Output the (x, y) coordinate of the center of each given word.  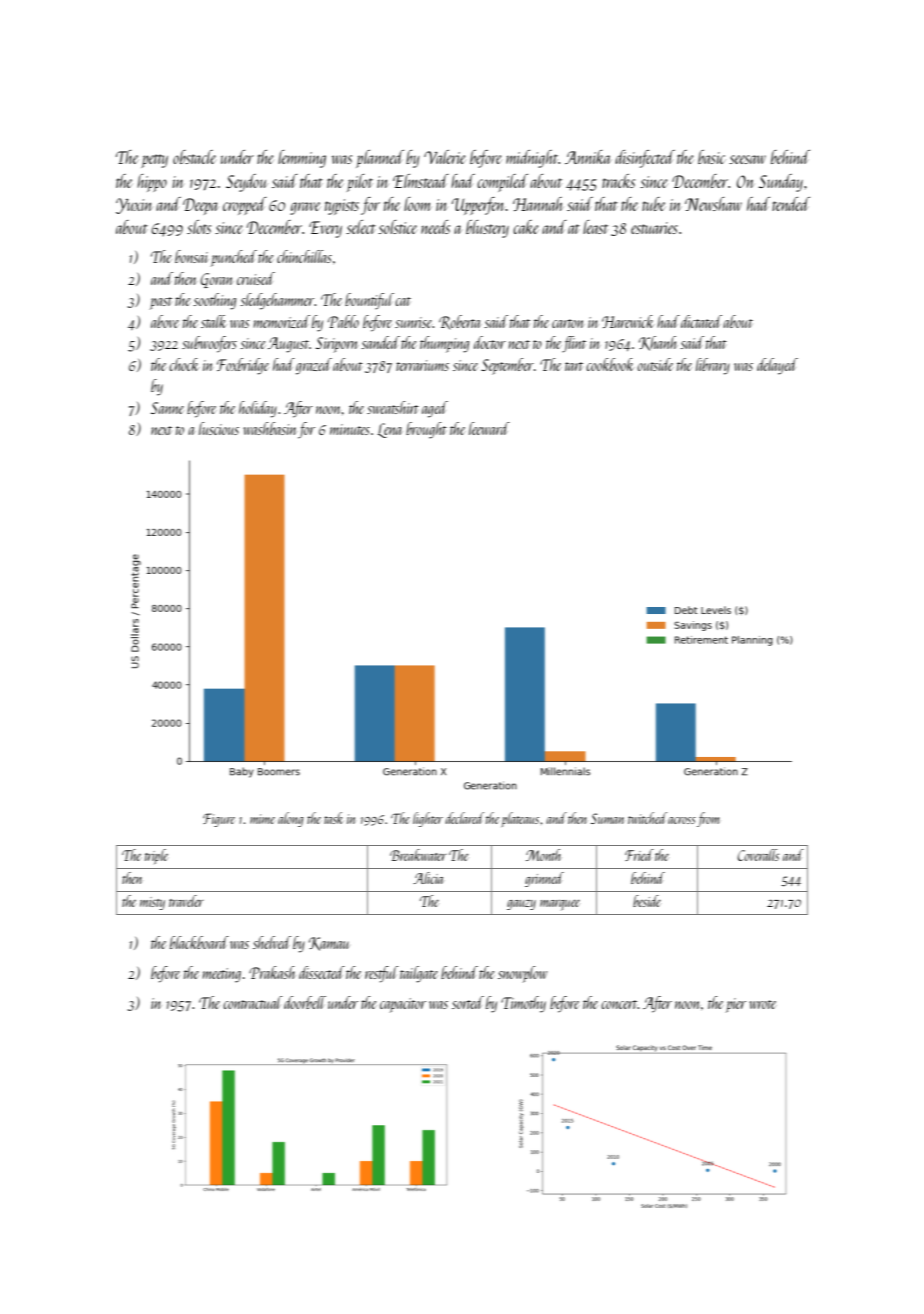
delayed (777, 366)
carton (568, 323)
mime (262, 819)
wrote (762, 1004)
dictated (701, 321)
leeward (489, 428)
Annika (588, 157)
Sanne (167, 408)
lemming (302, 159)
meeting (222, 975)
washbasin (270, 428)
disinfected (645, 159)
